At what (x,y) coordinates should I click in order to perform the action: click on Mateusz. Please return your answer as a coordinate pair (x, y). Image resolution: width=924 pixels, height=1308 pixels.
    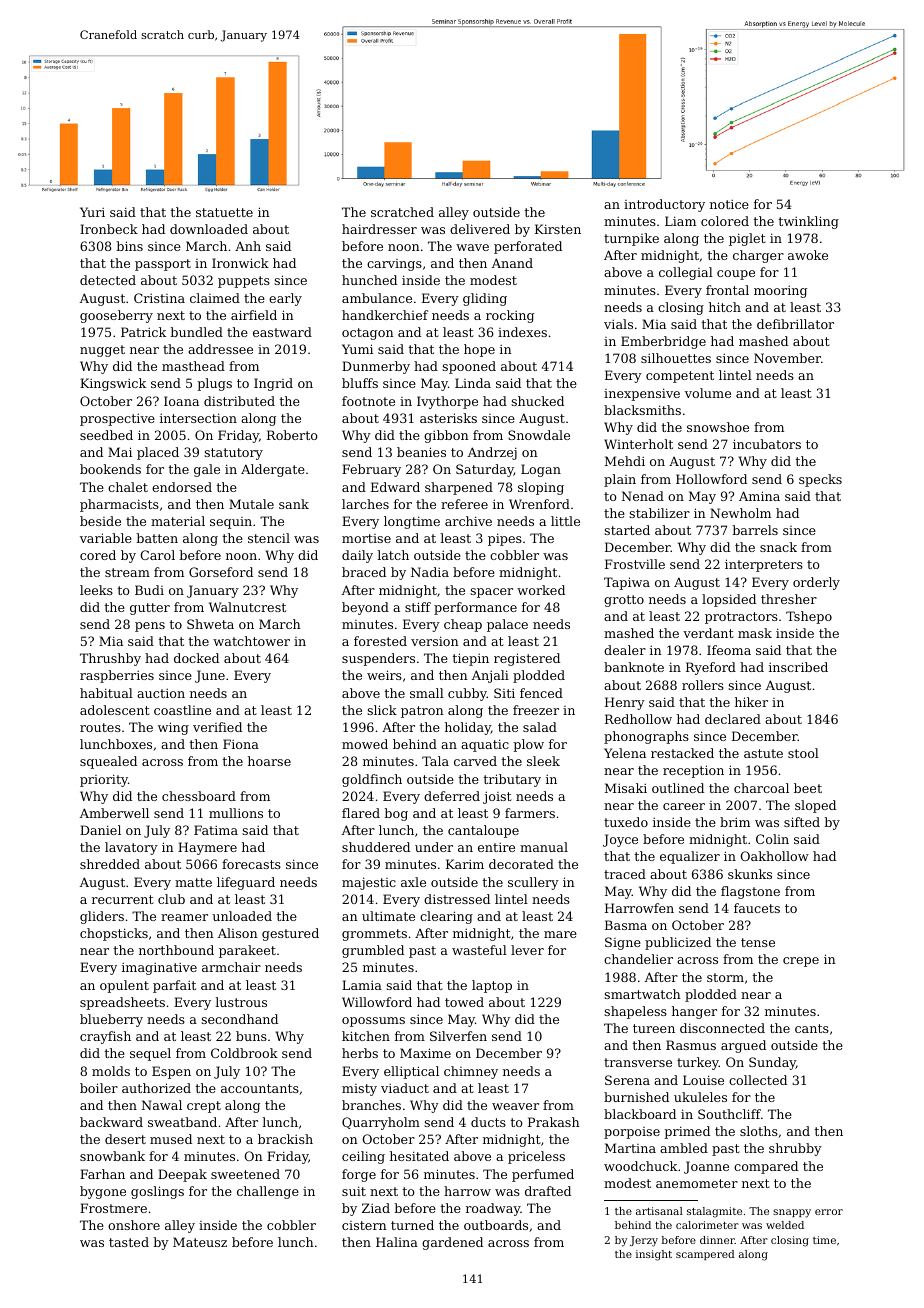
    Looking at the image, I should click on (200, 1242).
